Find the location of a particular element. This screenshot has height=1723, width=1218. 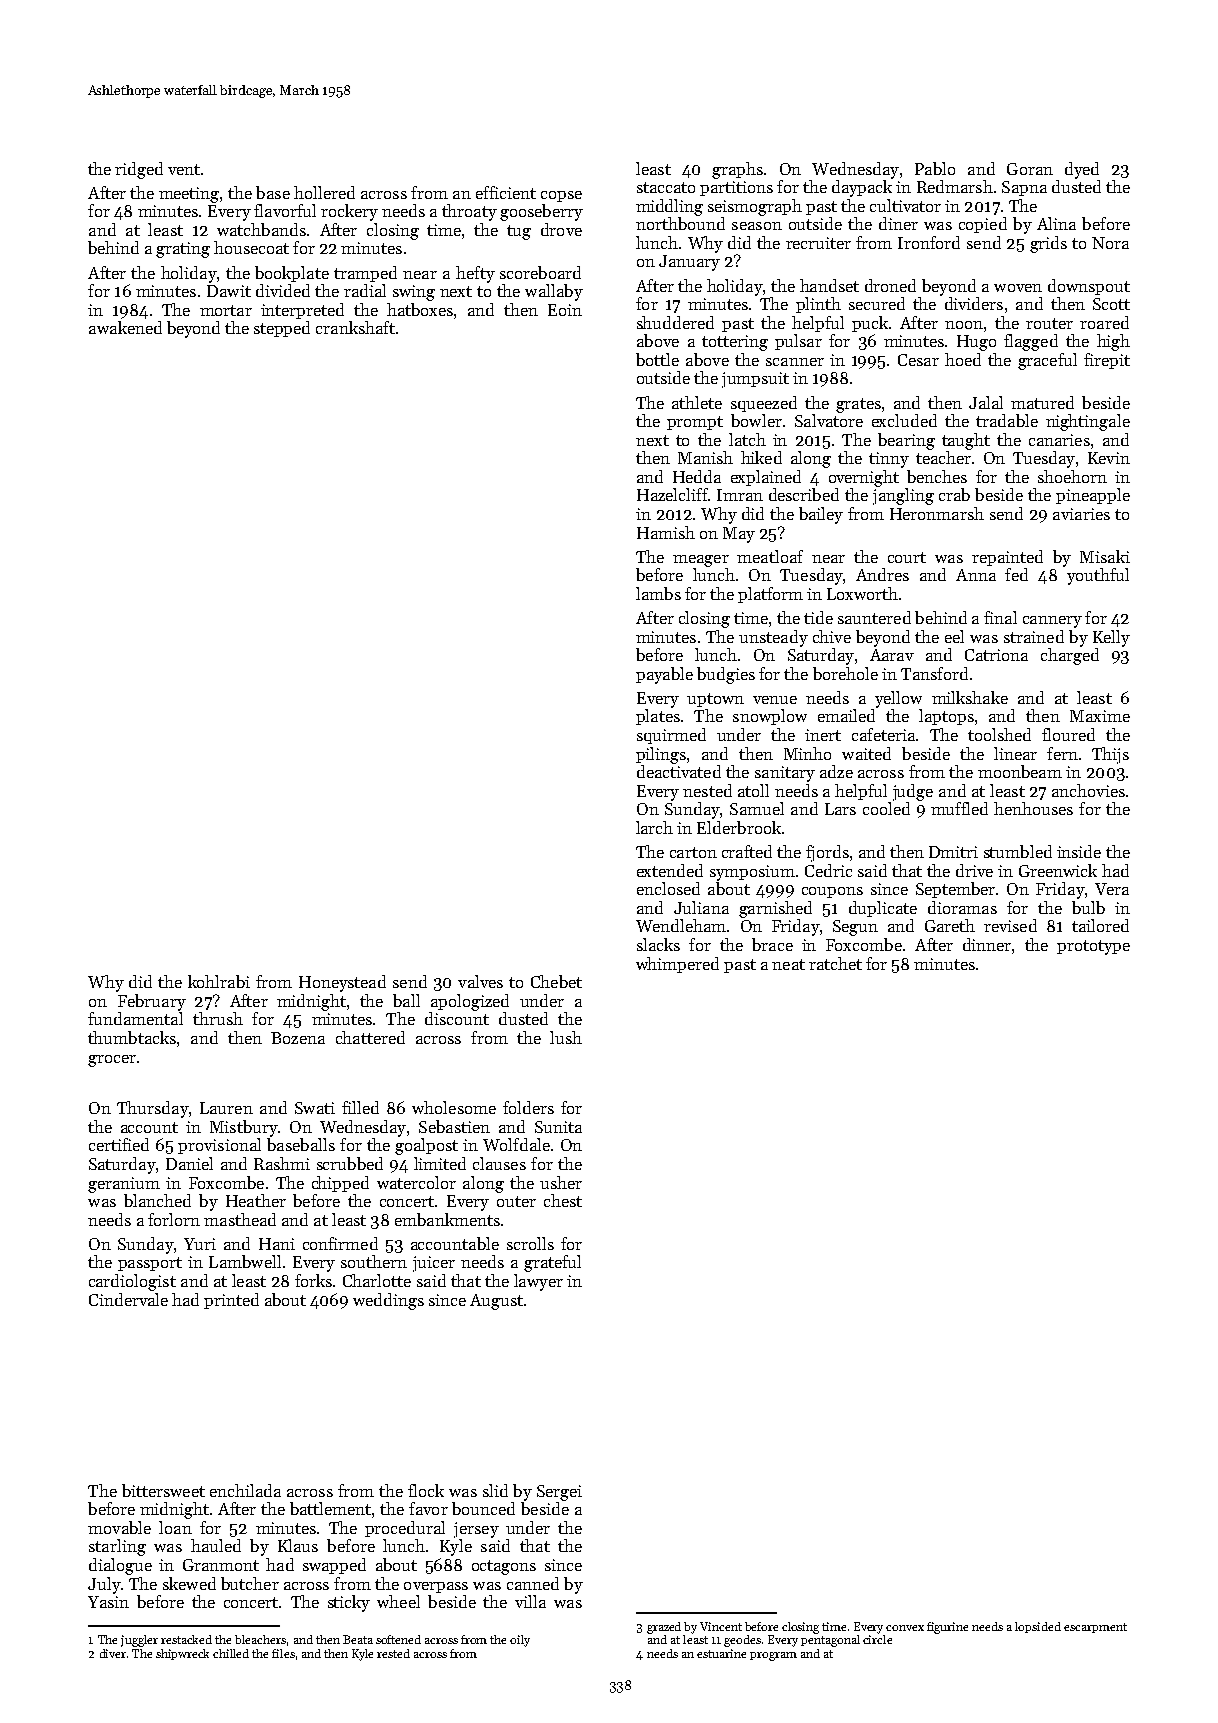

slacks is located at coordinates (658, 944).
